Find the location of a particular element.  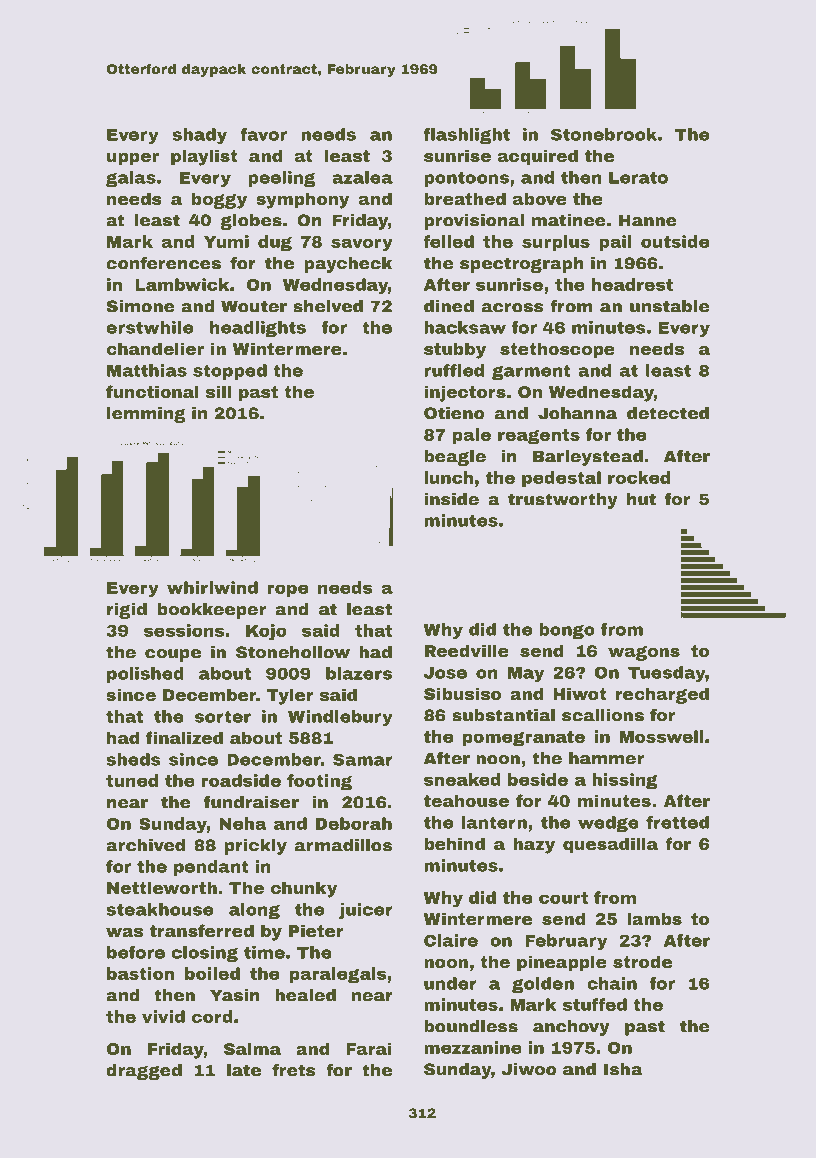

vivid is located at coordinates (163, 1016).
